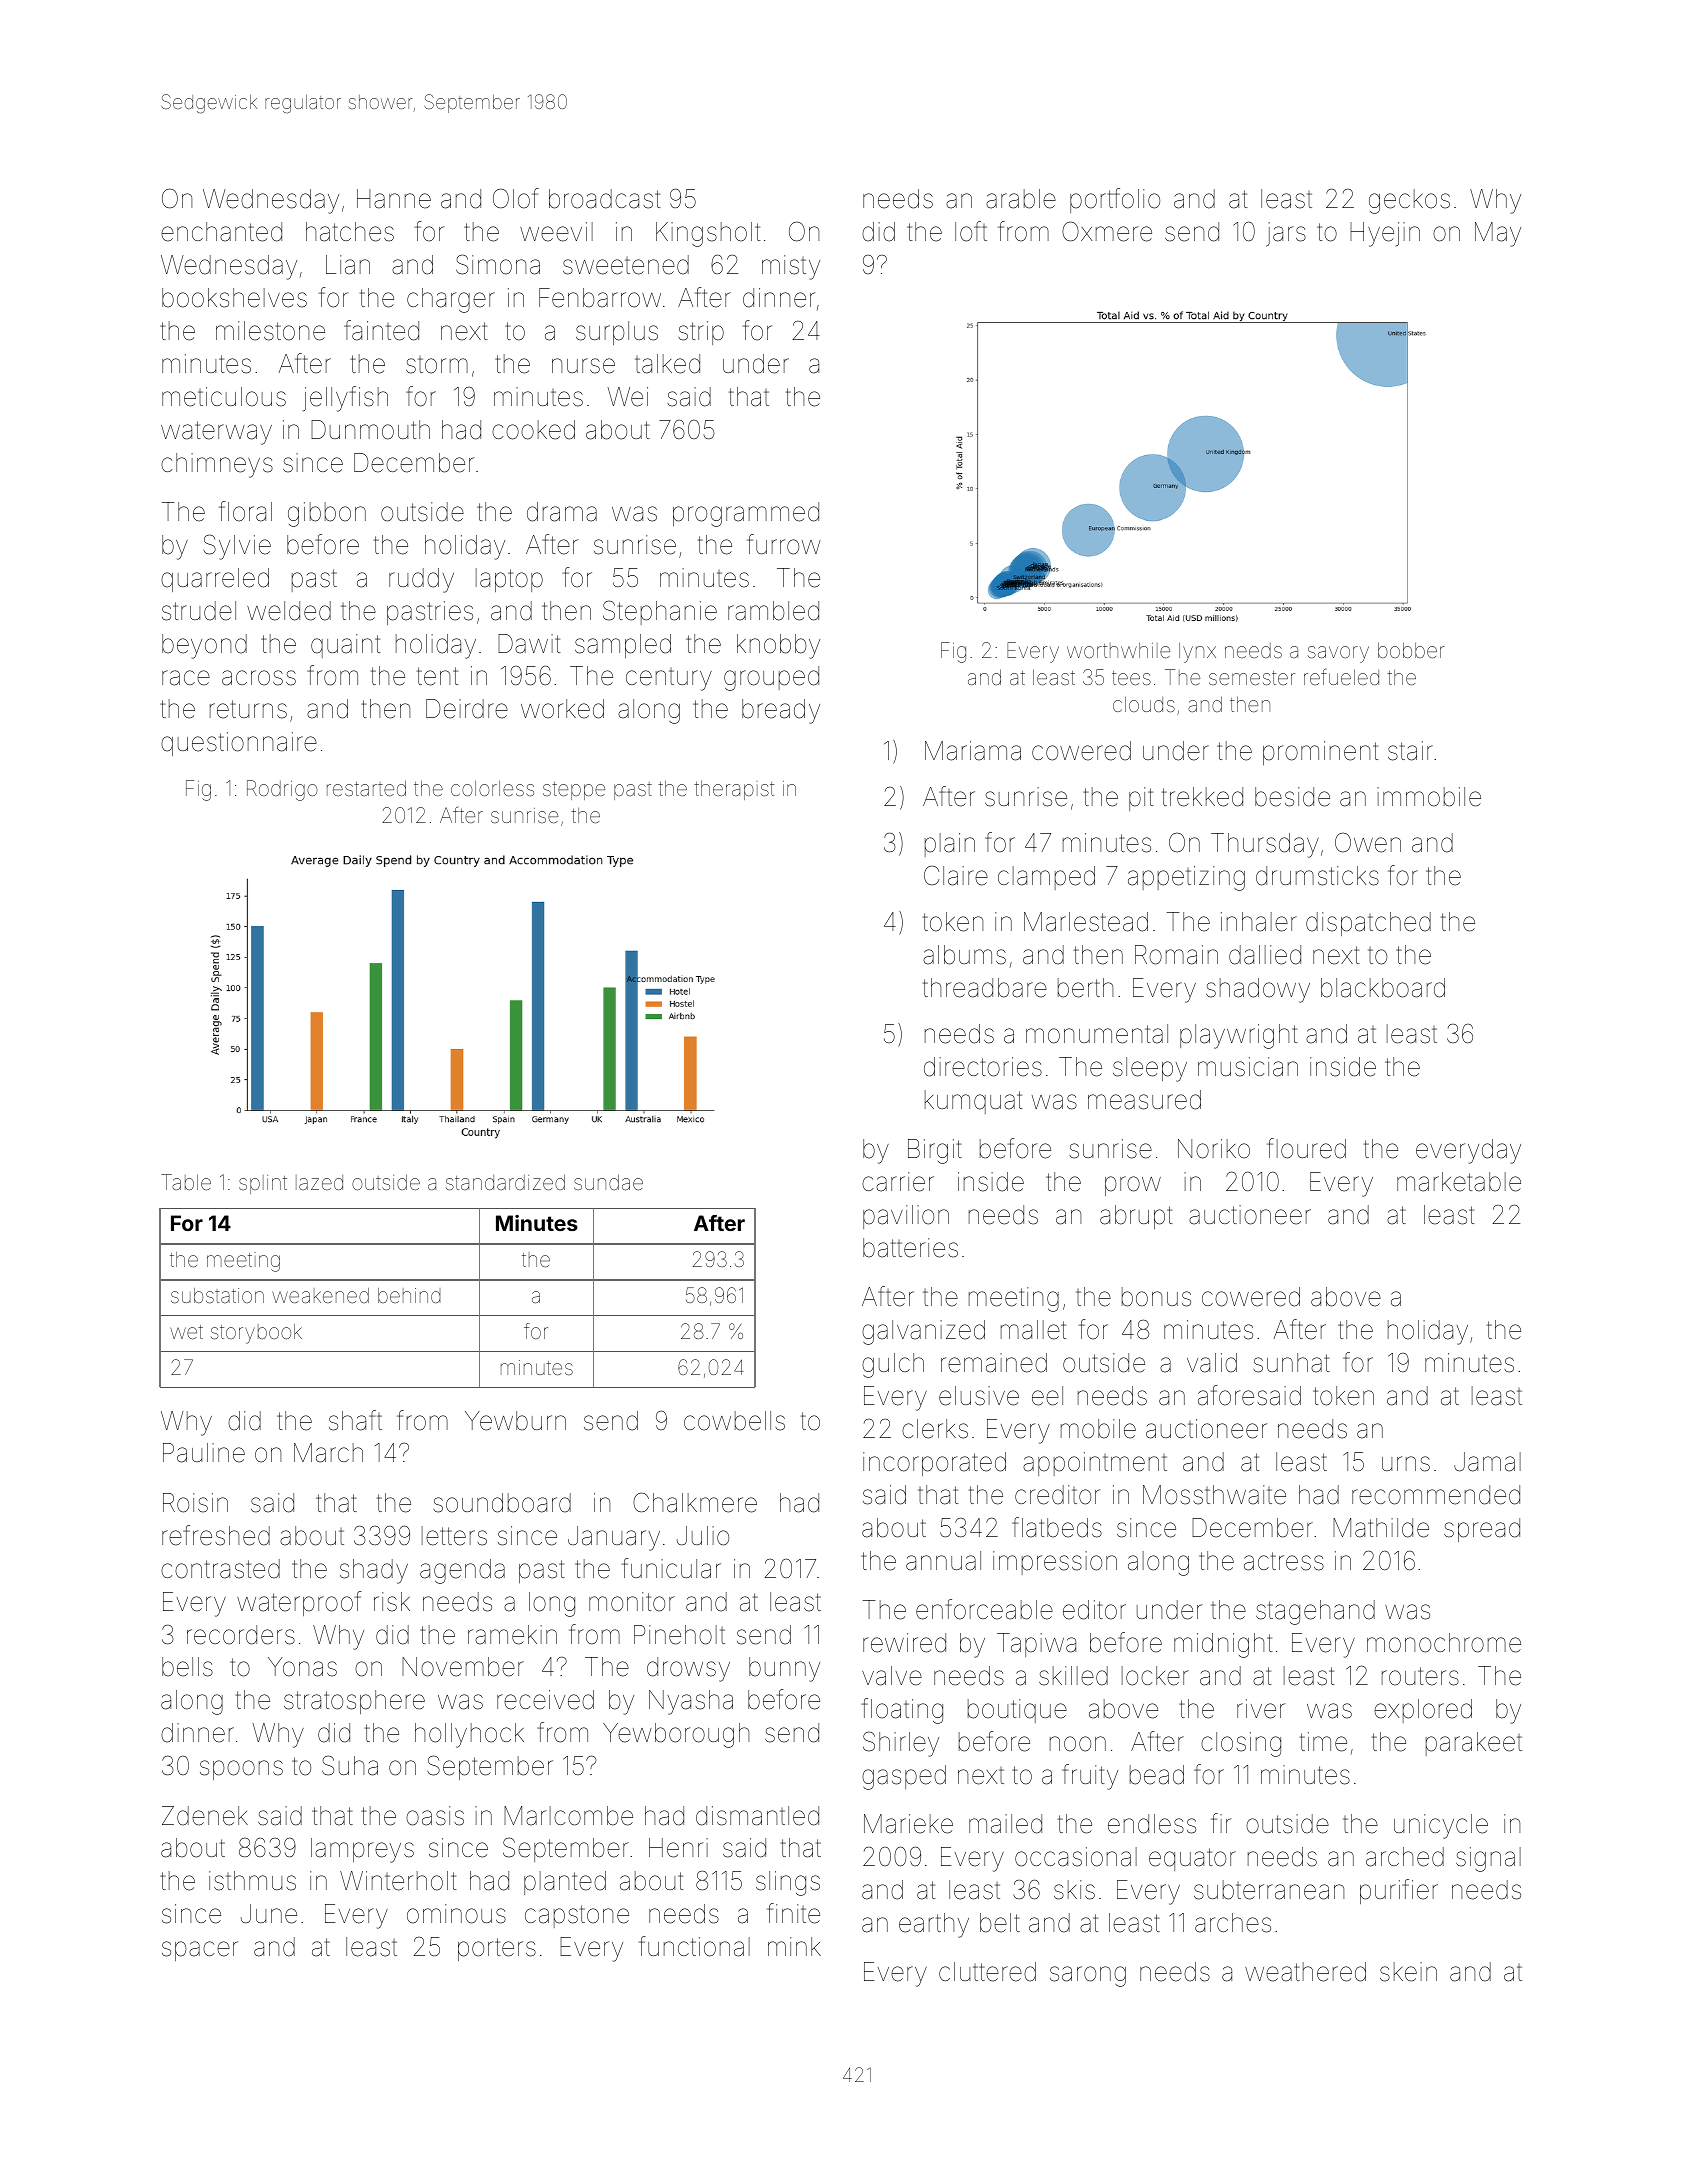 The width and height of the page is (1683, 2178). What do you see at coordinates (746, 514) in the page?
I see `programmed` at bounding box center [746, 514].
